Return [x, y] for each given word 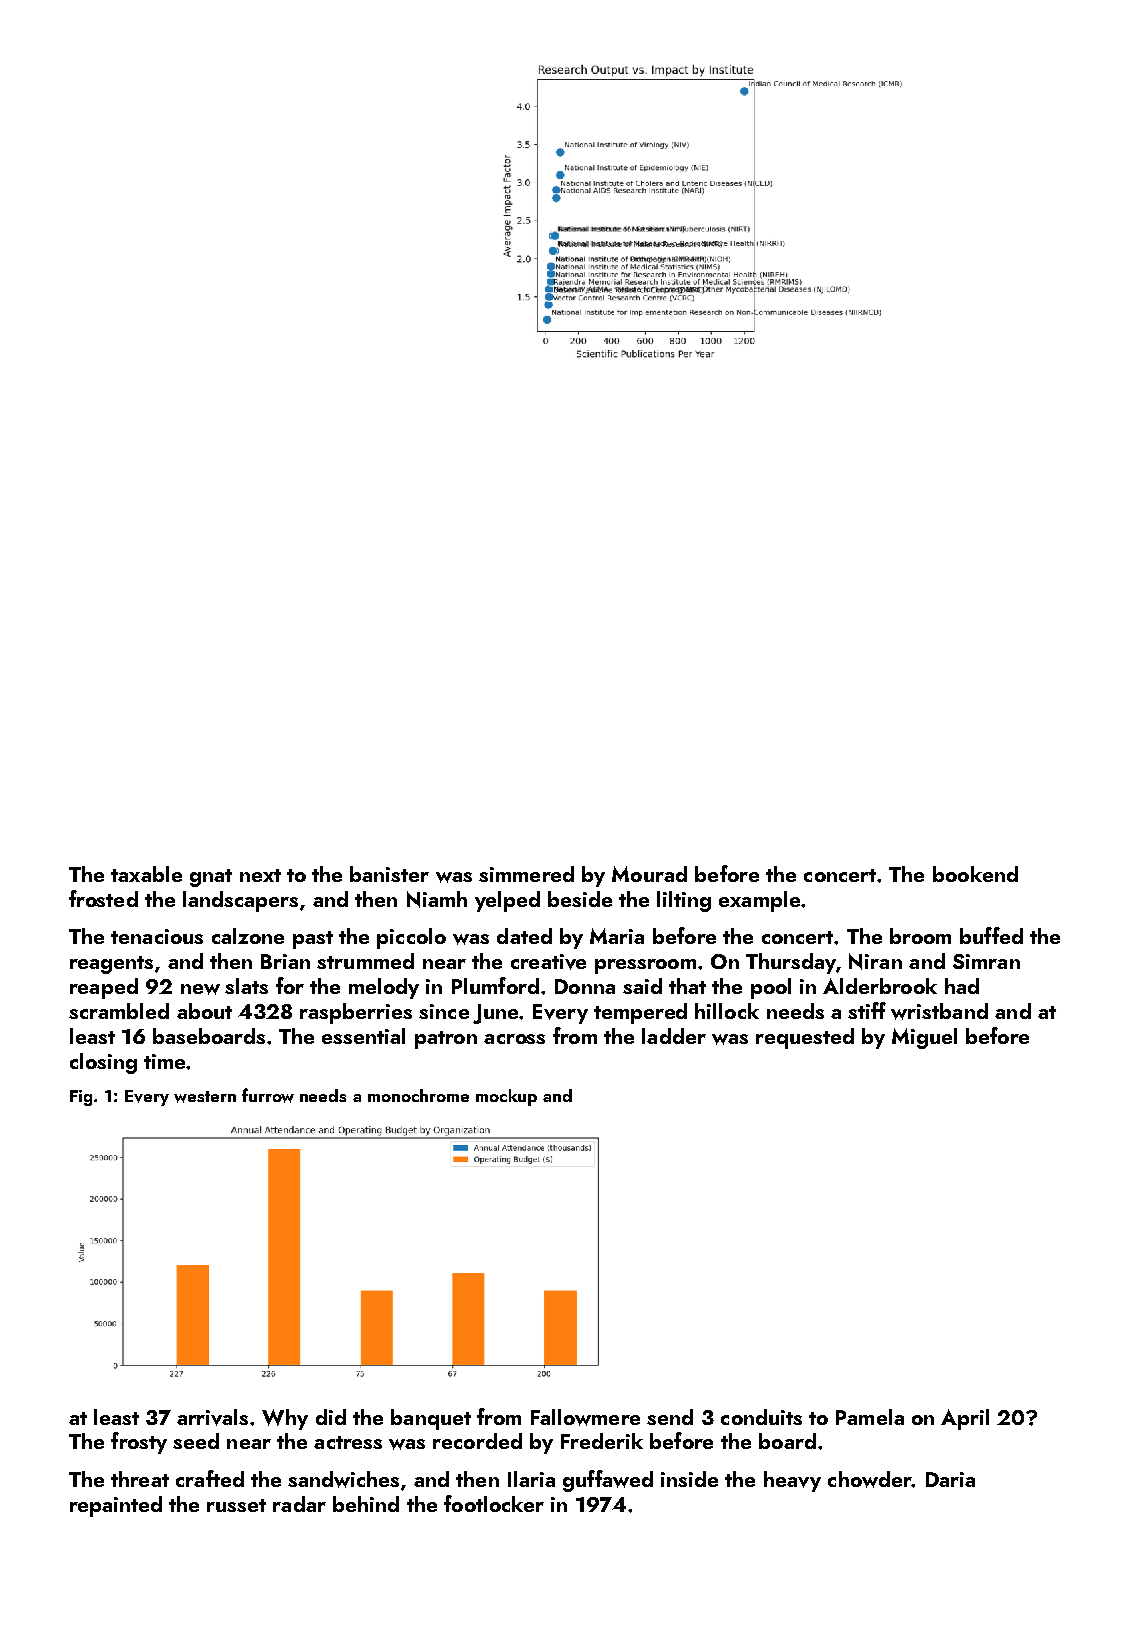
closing [103, 1063]
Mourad [649, 874]
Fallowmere [585, 1417]
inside [689, 1479]
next [260, 875]
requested [805, 1038]
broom [920, 936]
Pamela [870, 1417]
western [205, 1097]
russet [236, 1505]
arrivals [212, 1417]
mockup [506, 1097]
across [514, 1039]
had [962, 986]
